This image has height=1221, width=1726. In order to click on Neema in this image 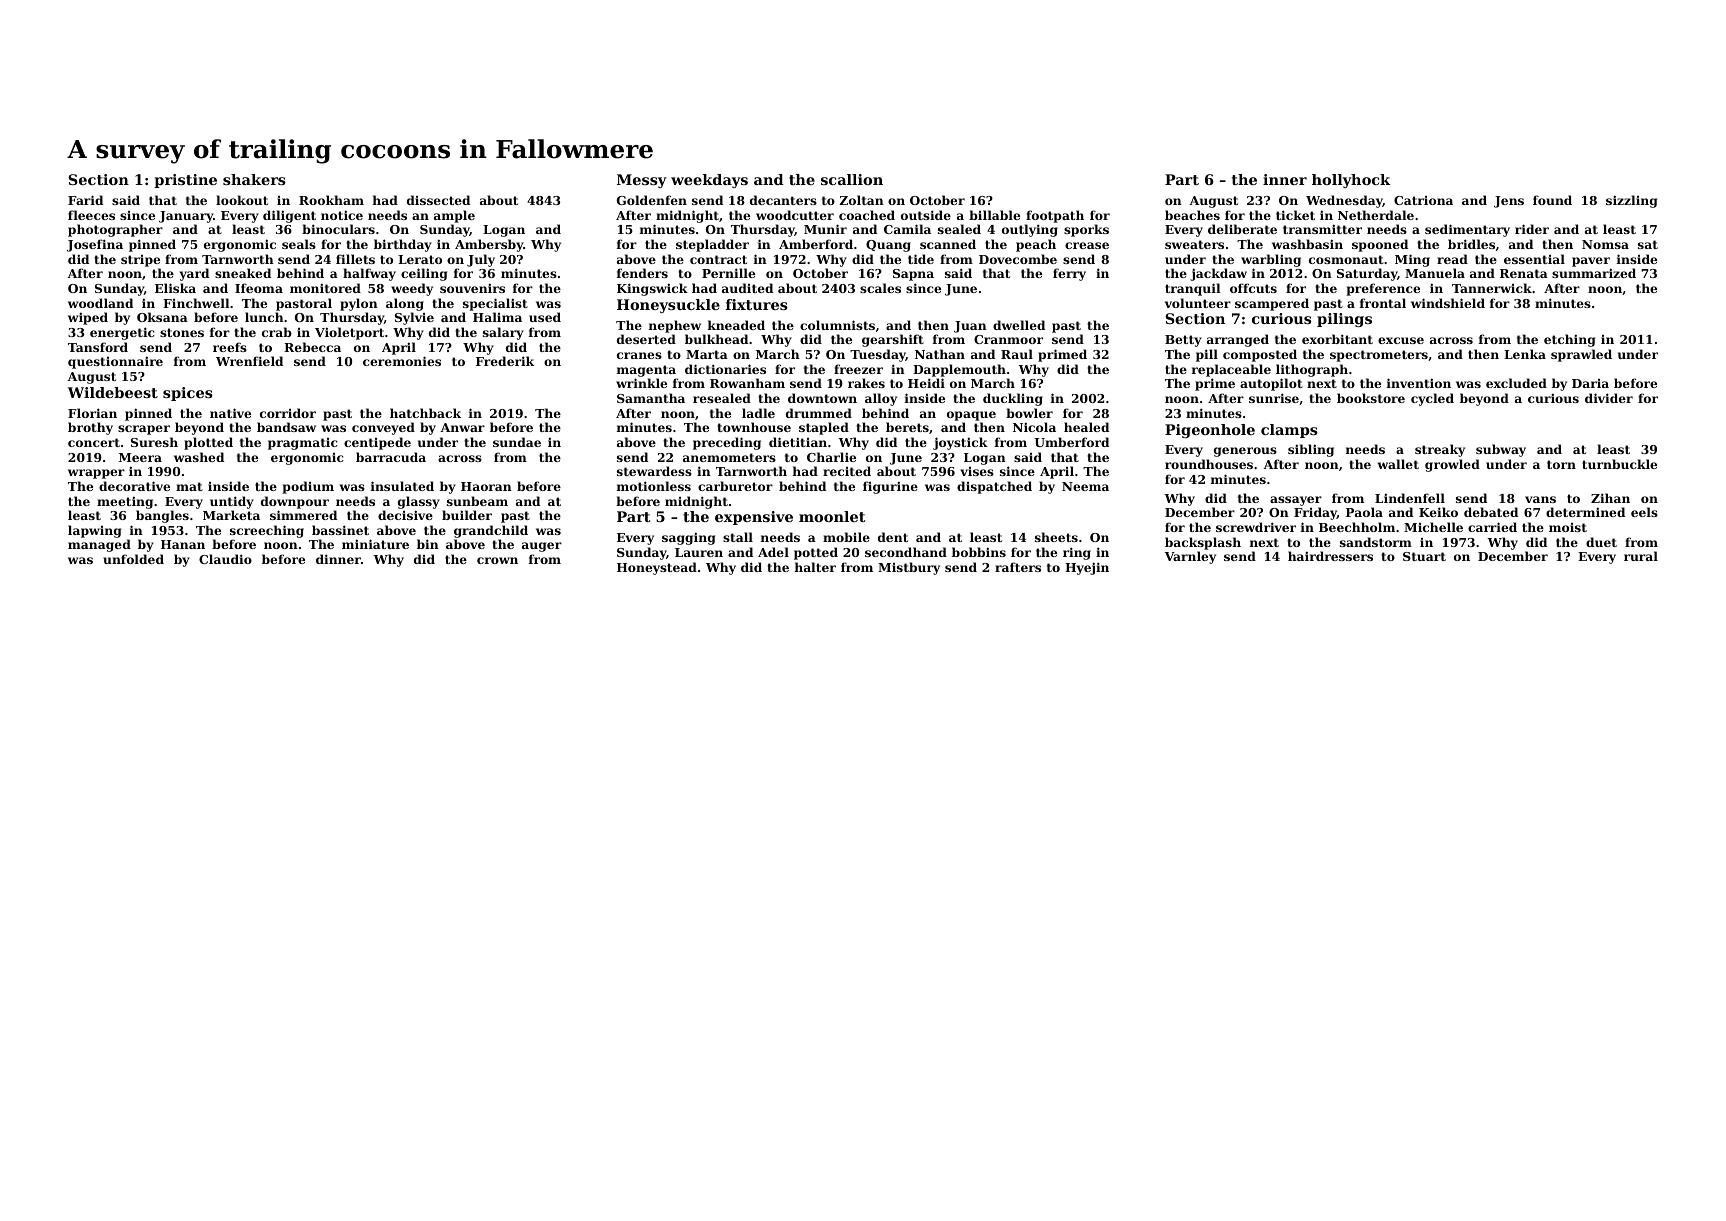, I will do `click(1085, 486)`.
